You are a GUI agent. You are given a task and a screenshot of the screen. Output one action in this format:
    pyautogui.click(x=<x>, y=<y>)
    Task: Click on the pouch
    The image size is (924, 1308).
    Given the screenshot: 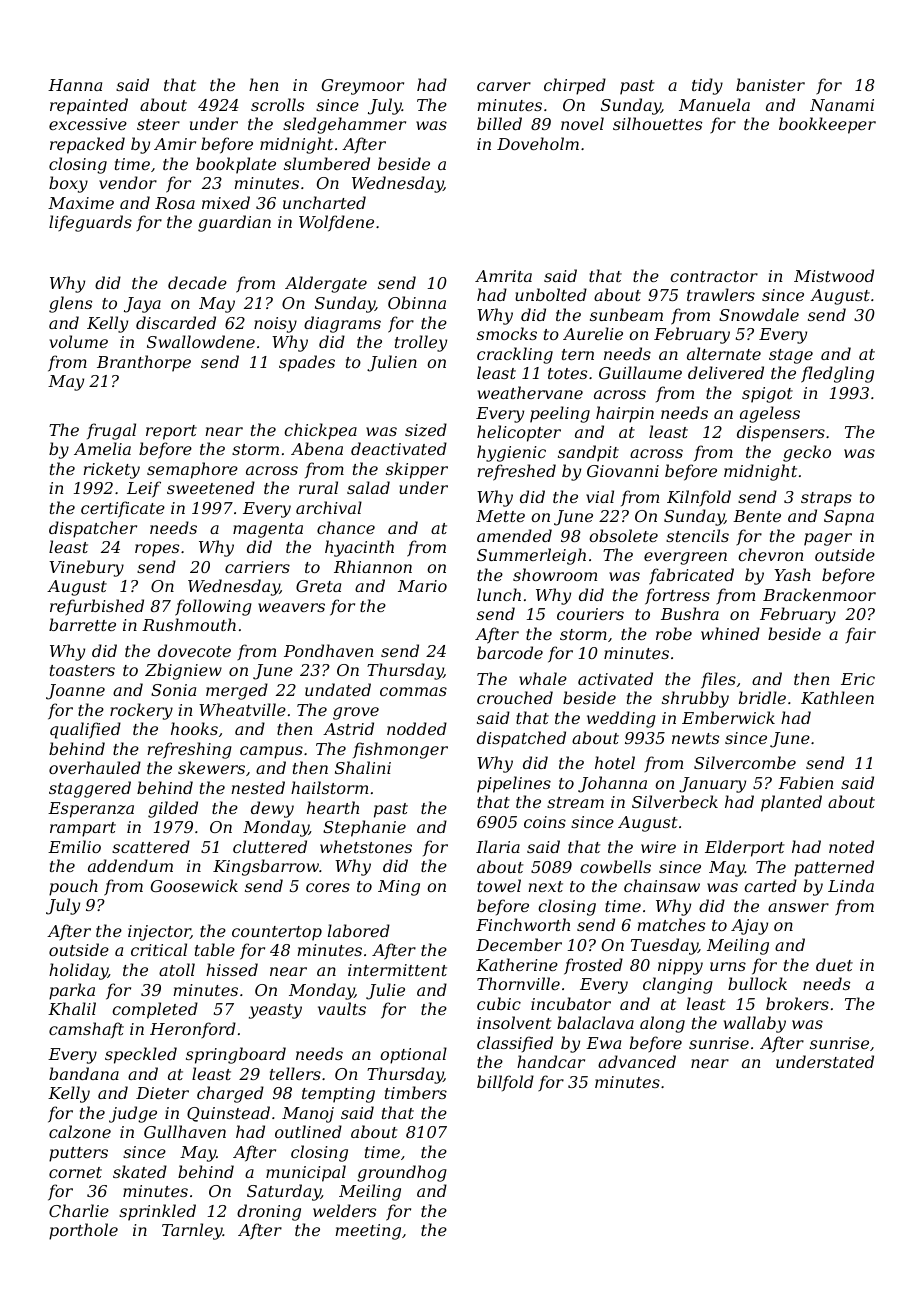 What is the action you would take?
    pyautogui.click(x=73, y=887)
